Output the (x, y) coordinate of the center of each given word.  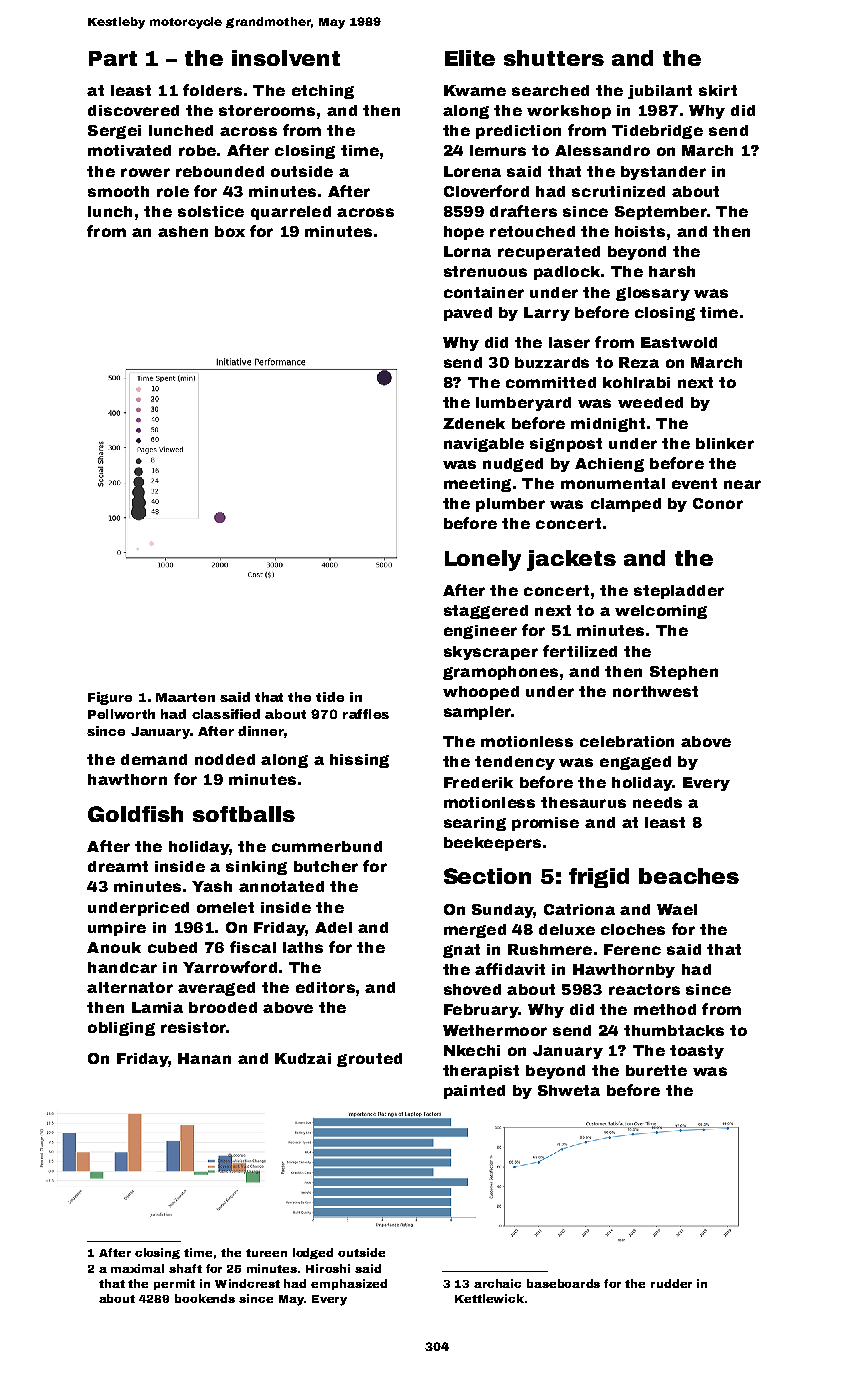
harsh (672, 271)
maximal (137, 1268)
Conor (718, 503)
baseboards (563, 1283)
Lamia (157, 1007)
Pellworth (121, 714)
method (665, 1009)
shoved (472, 989)
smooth (118, 191)
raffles (366, 714)
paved (468, 314)
